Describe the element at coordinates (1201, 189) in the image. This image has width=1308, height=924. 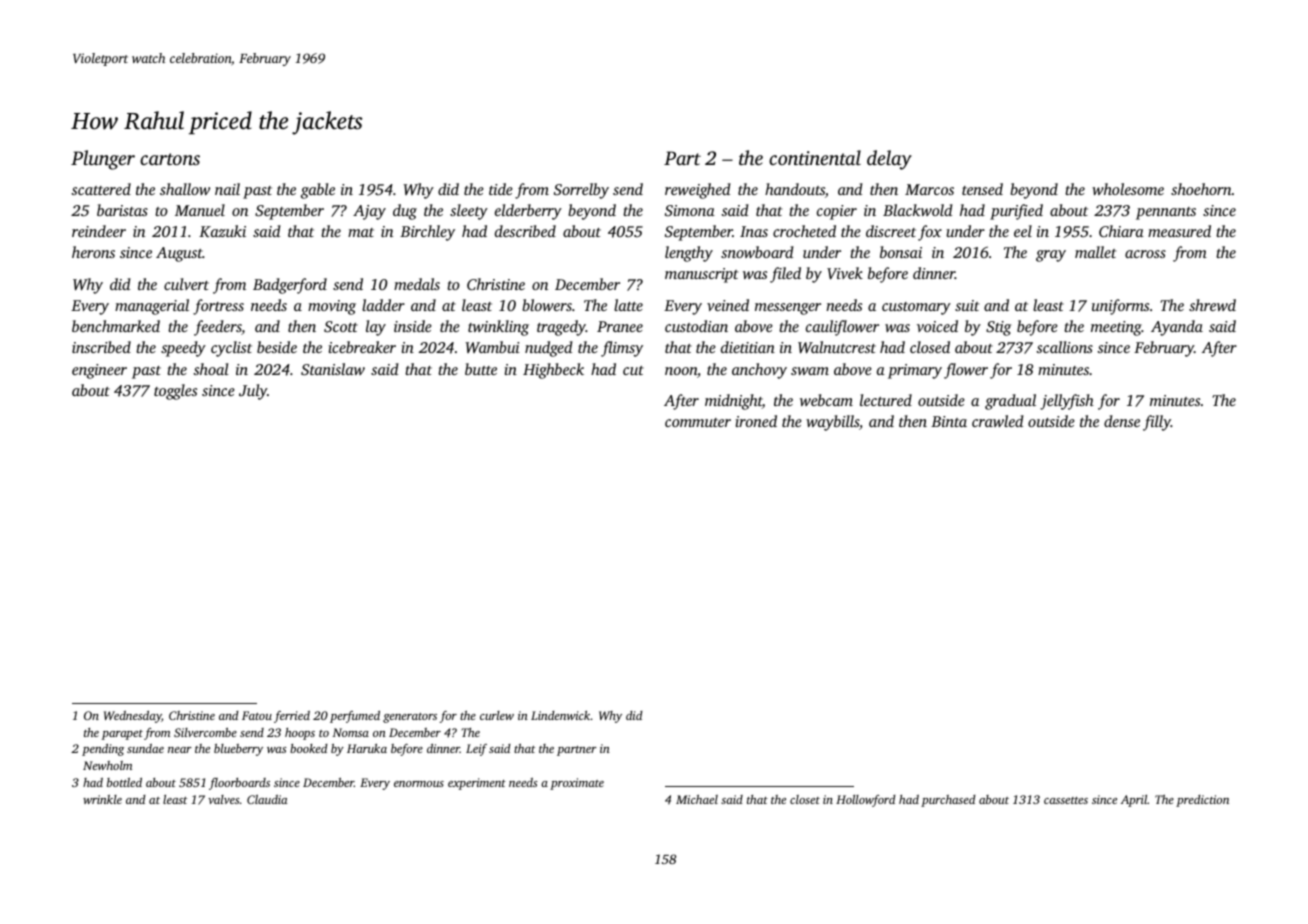
I see `shoehorn` at that location.
